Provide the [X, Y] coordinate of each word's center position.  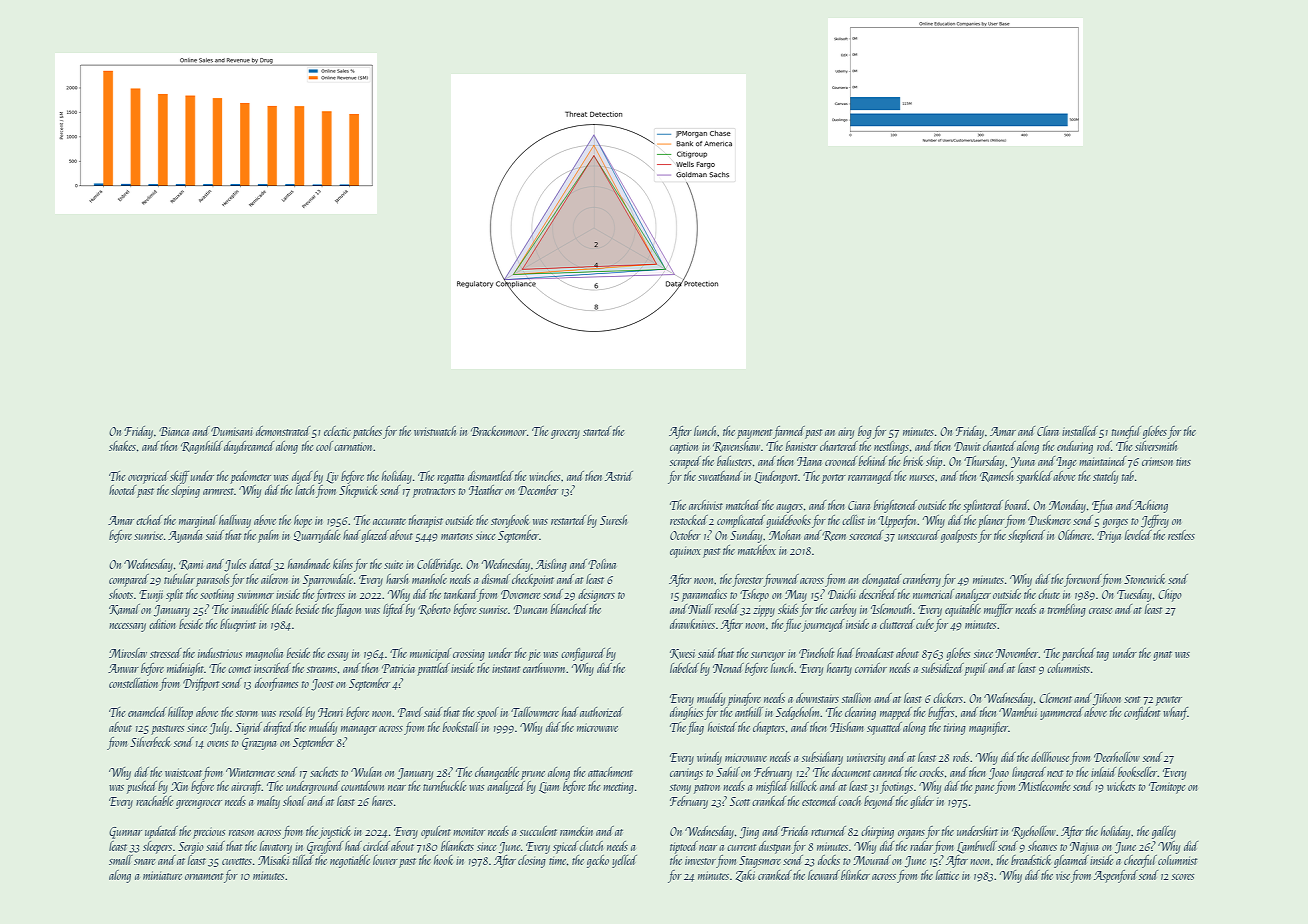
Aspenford [1116, 876]
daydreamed [249, 447]
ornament [204, 876]
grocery [565, 434]
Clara [1048, 431]
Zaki [745, 876]
